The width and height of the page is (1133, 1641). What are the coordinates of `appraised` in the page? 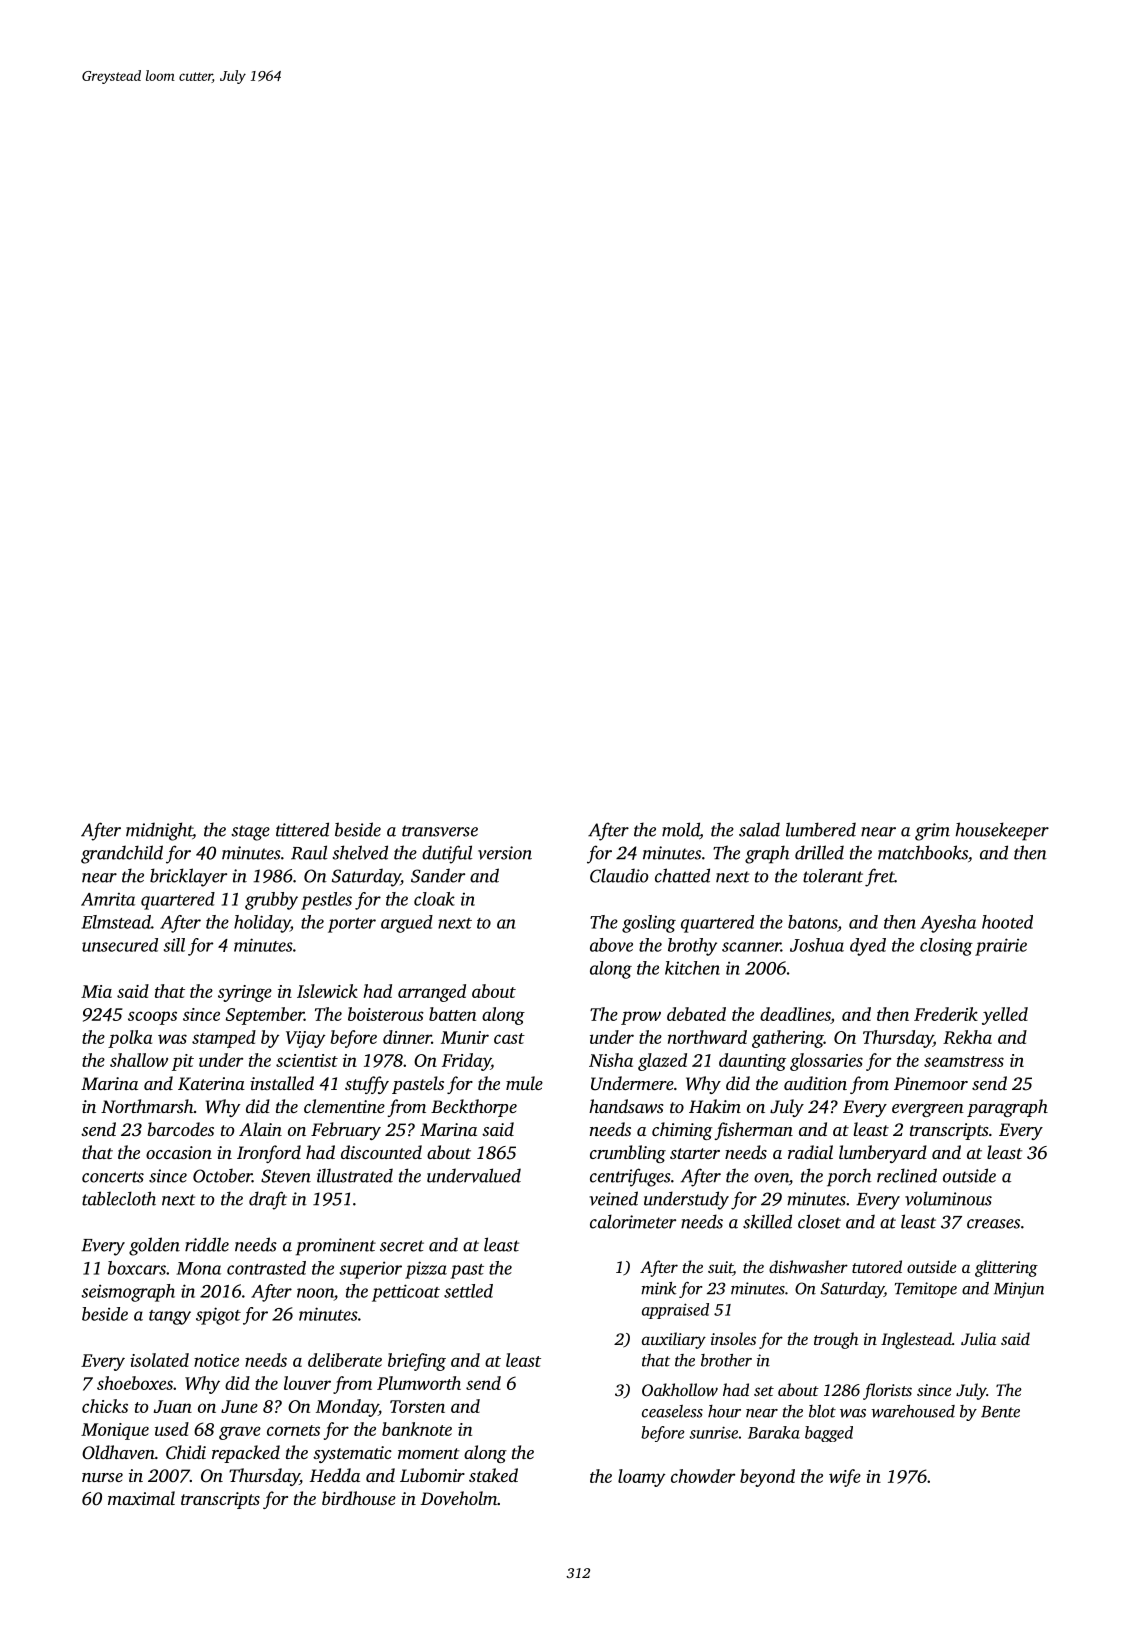 It's located at (675, 1311).
